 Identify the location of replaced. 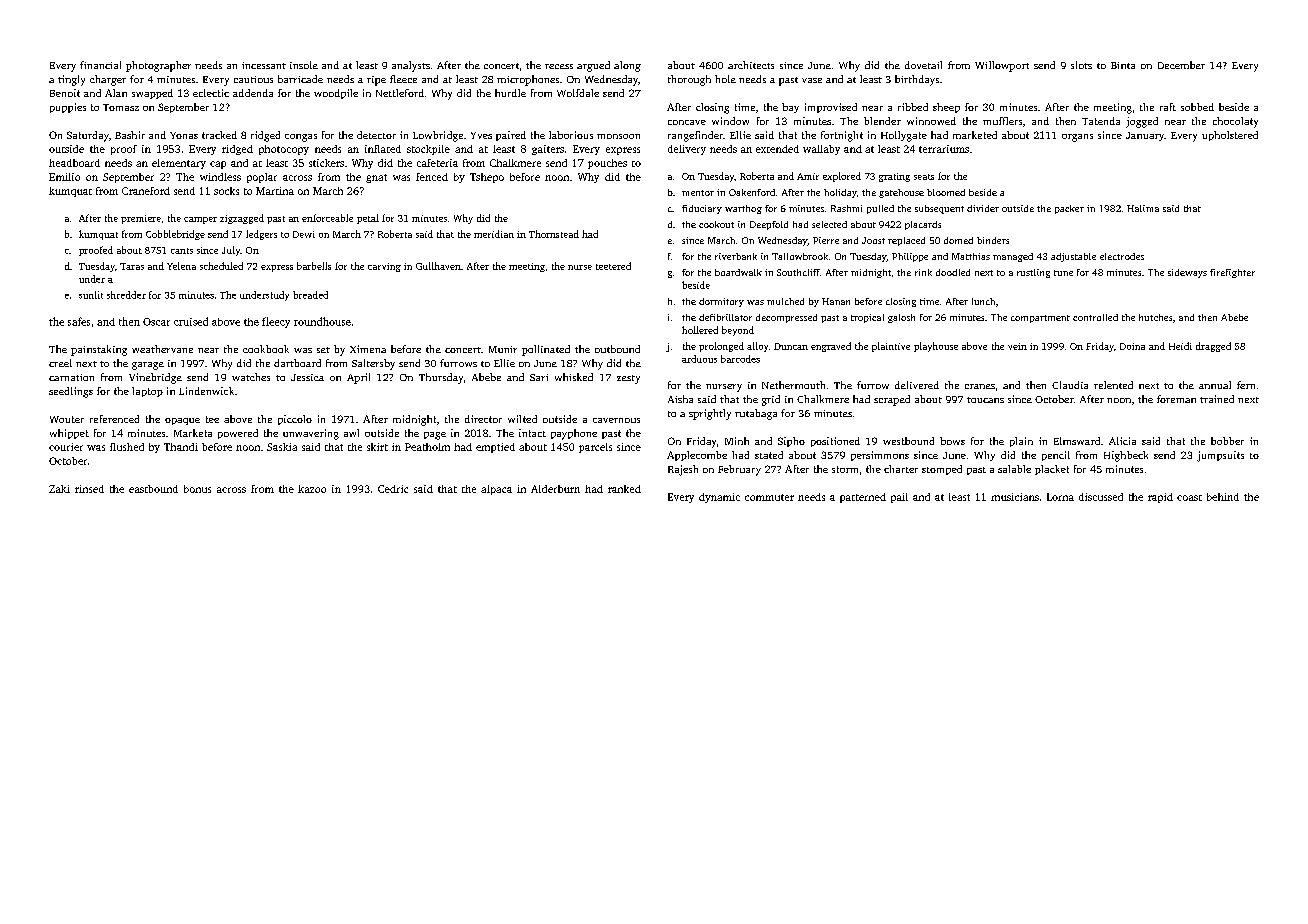
(906, 241).
